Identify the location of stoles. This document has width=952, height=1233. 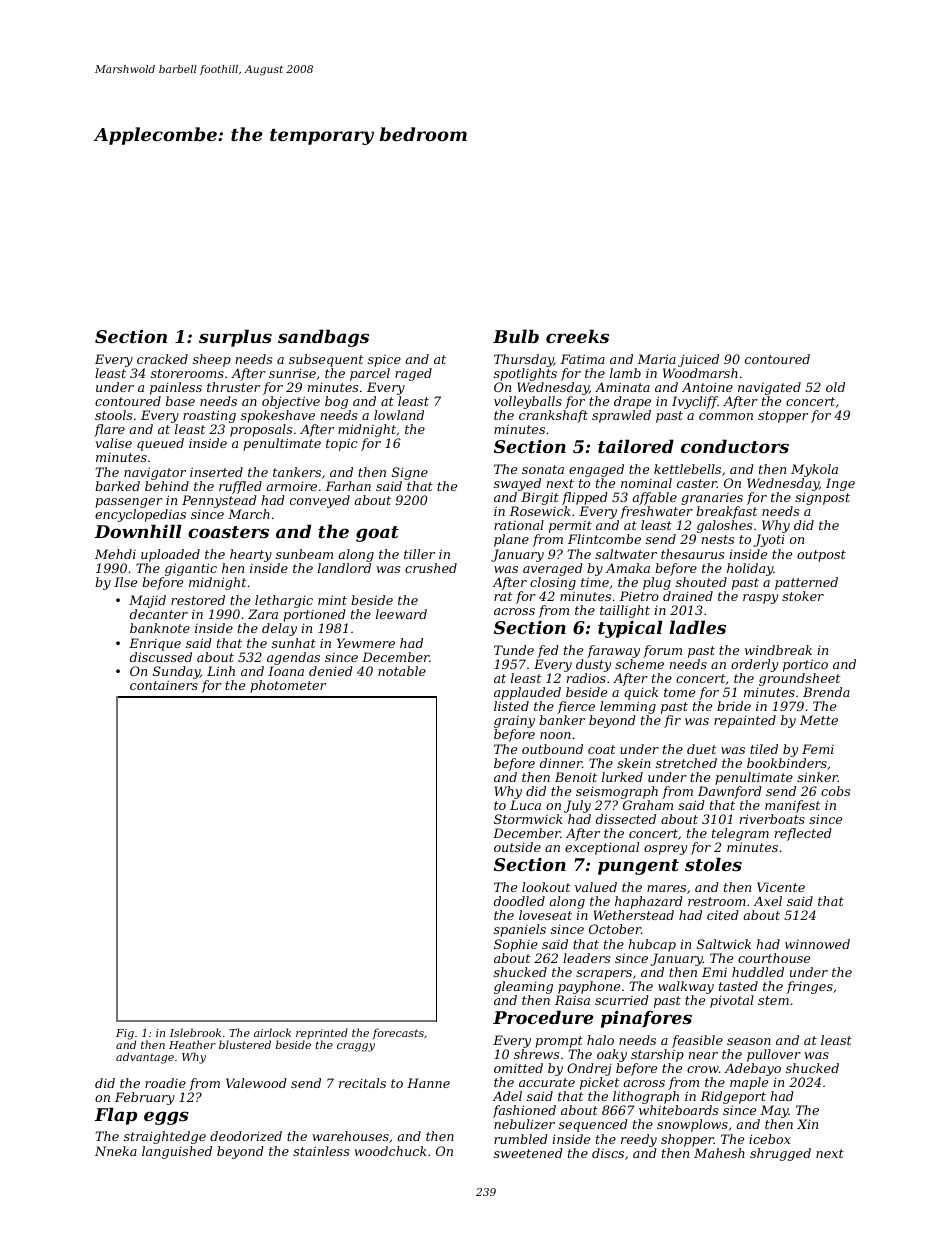
(713, 864).
